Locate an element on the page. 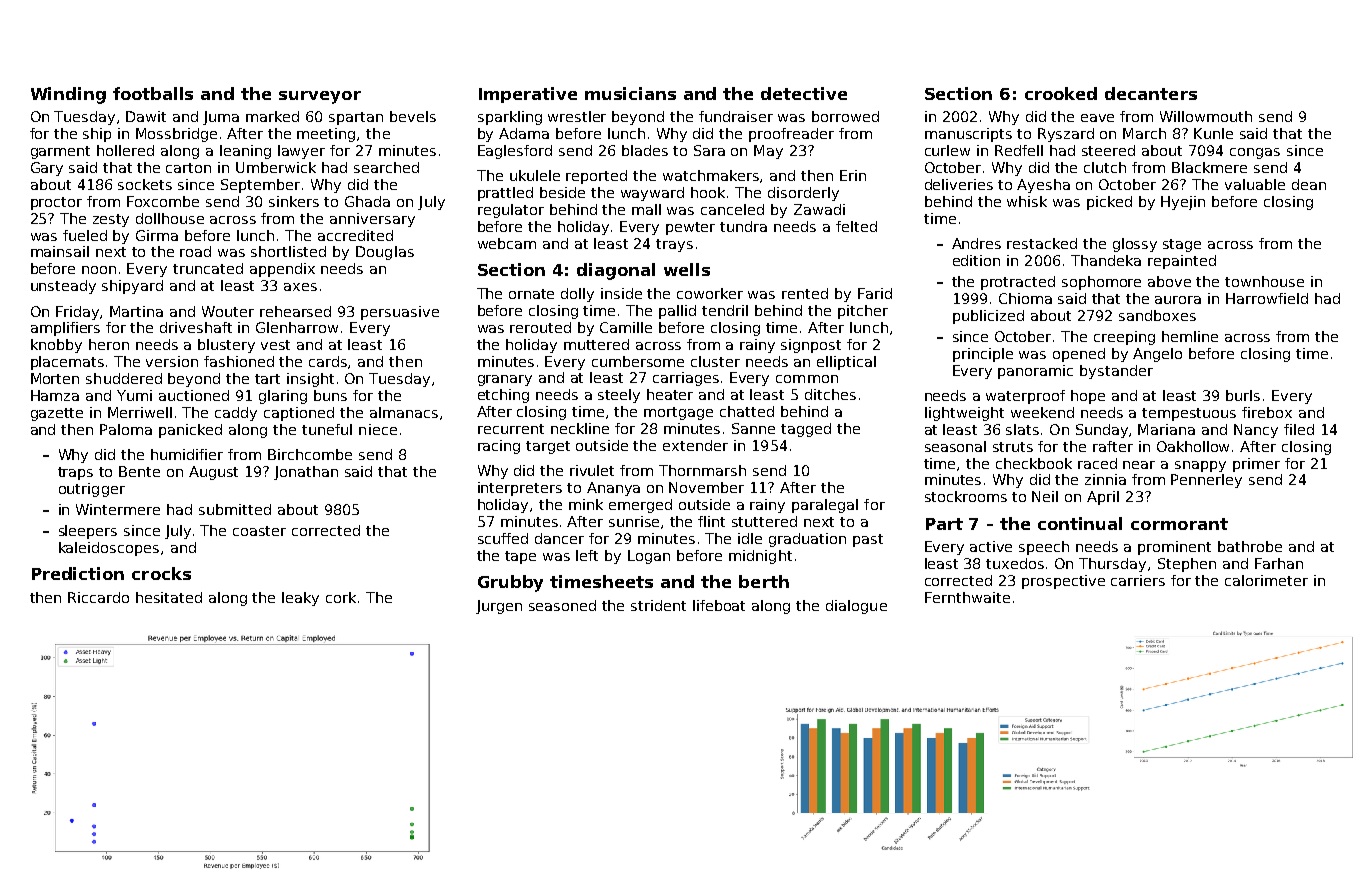 This image has width=1372, height=887. rerouted is located at coordinates (540, 327).
